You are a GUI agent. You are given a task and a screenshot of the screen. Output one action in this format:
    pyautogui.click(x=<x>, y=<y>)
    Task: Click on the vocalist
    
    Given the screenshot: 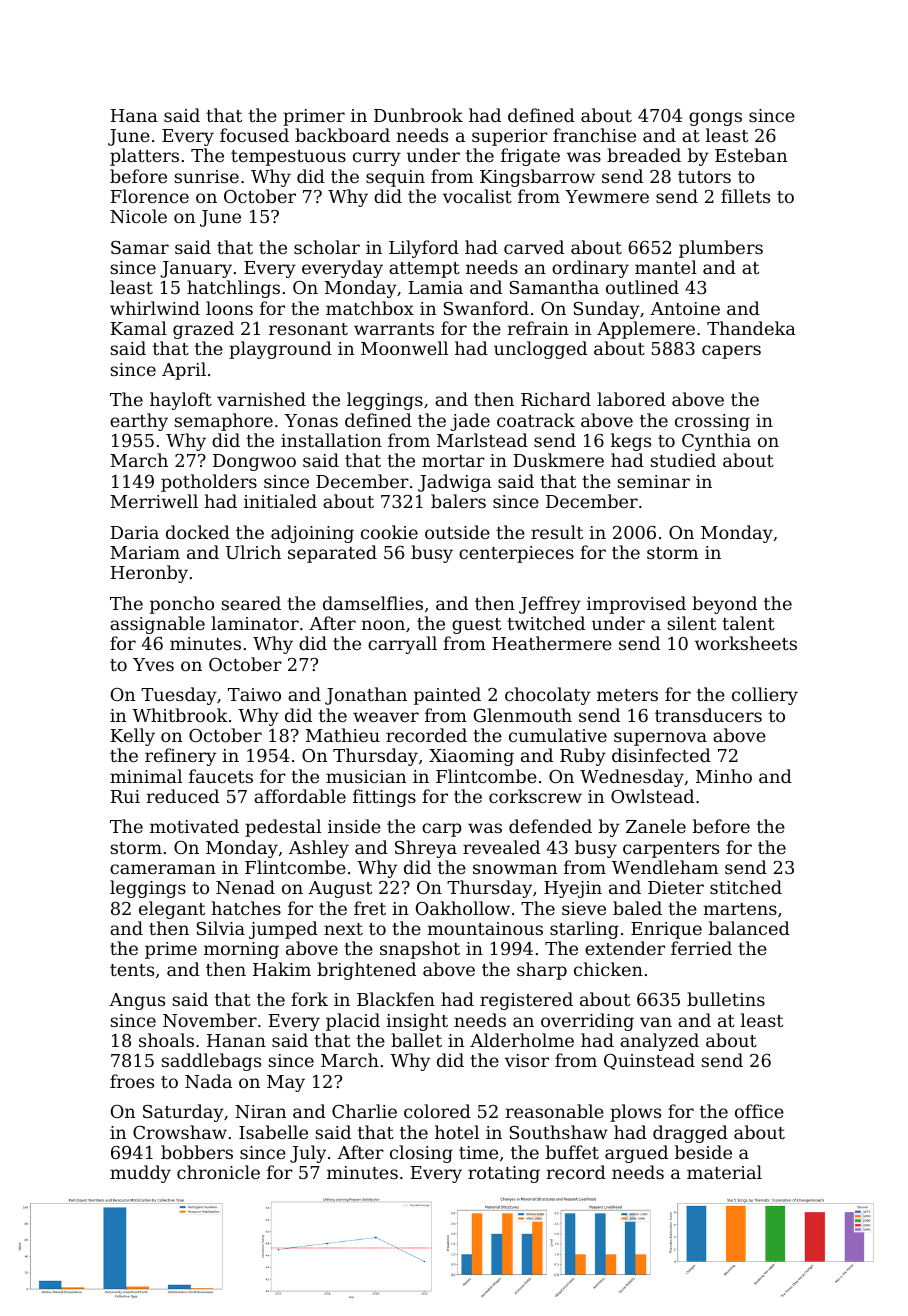 What is the action you would take?
    pyautogui.click(x=477, y=196)
